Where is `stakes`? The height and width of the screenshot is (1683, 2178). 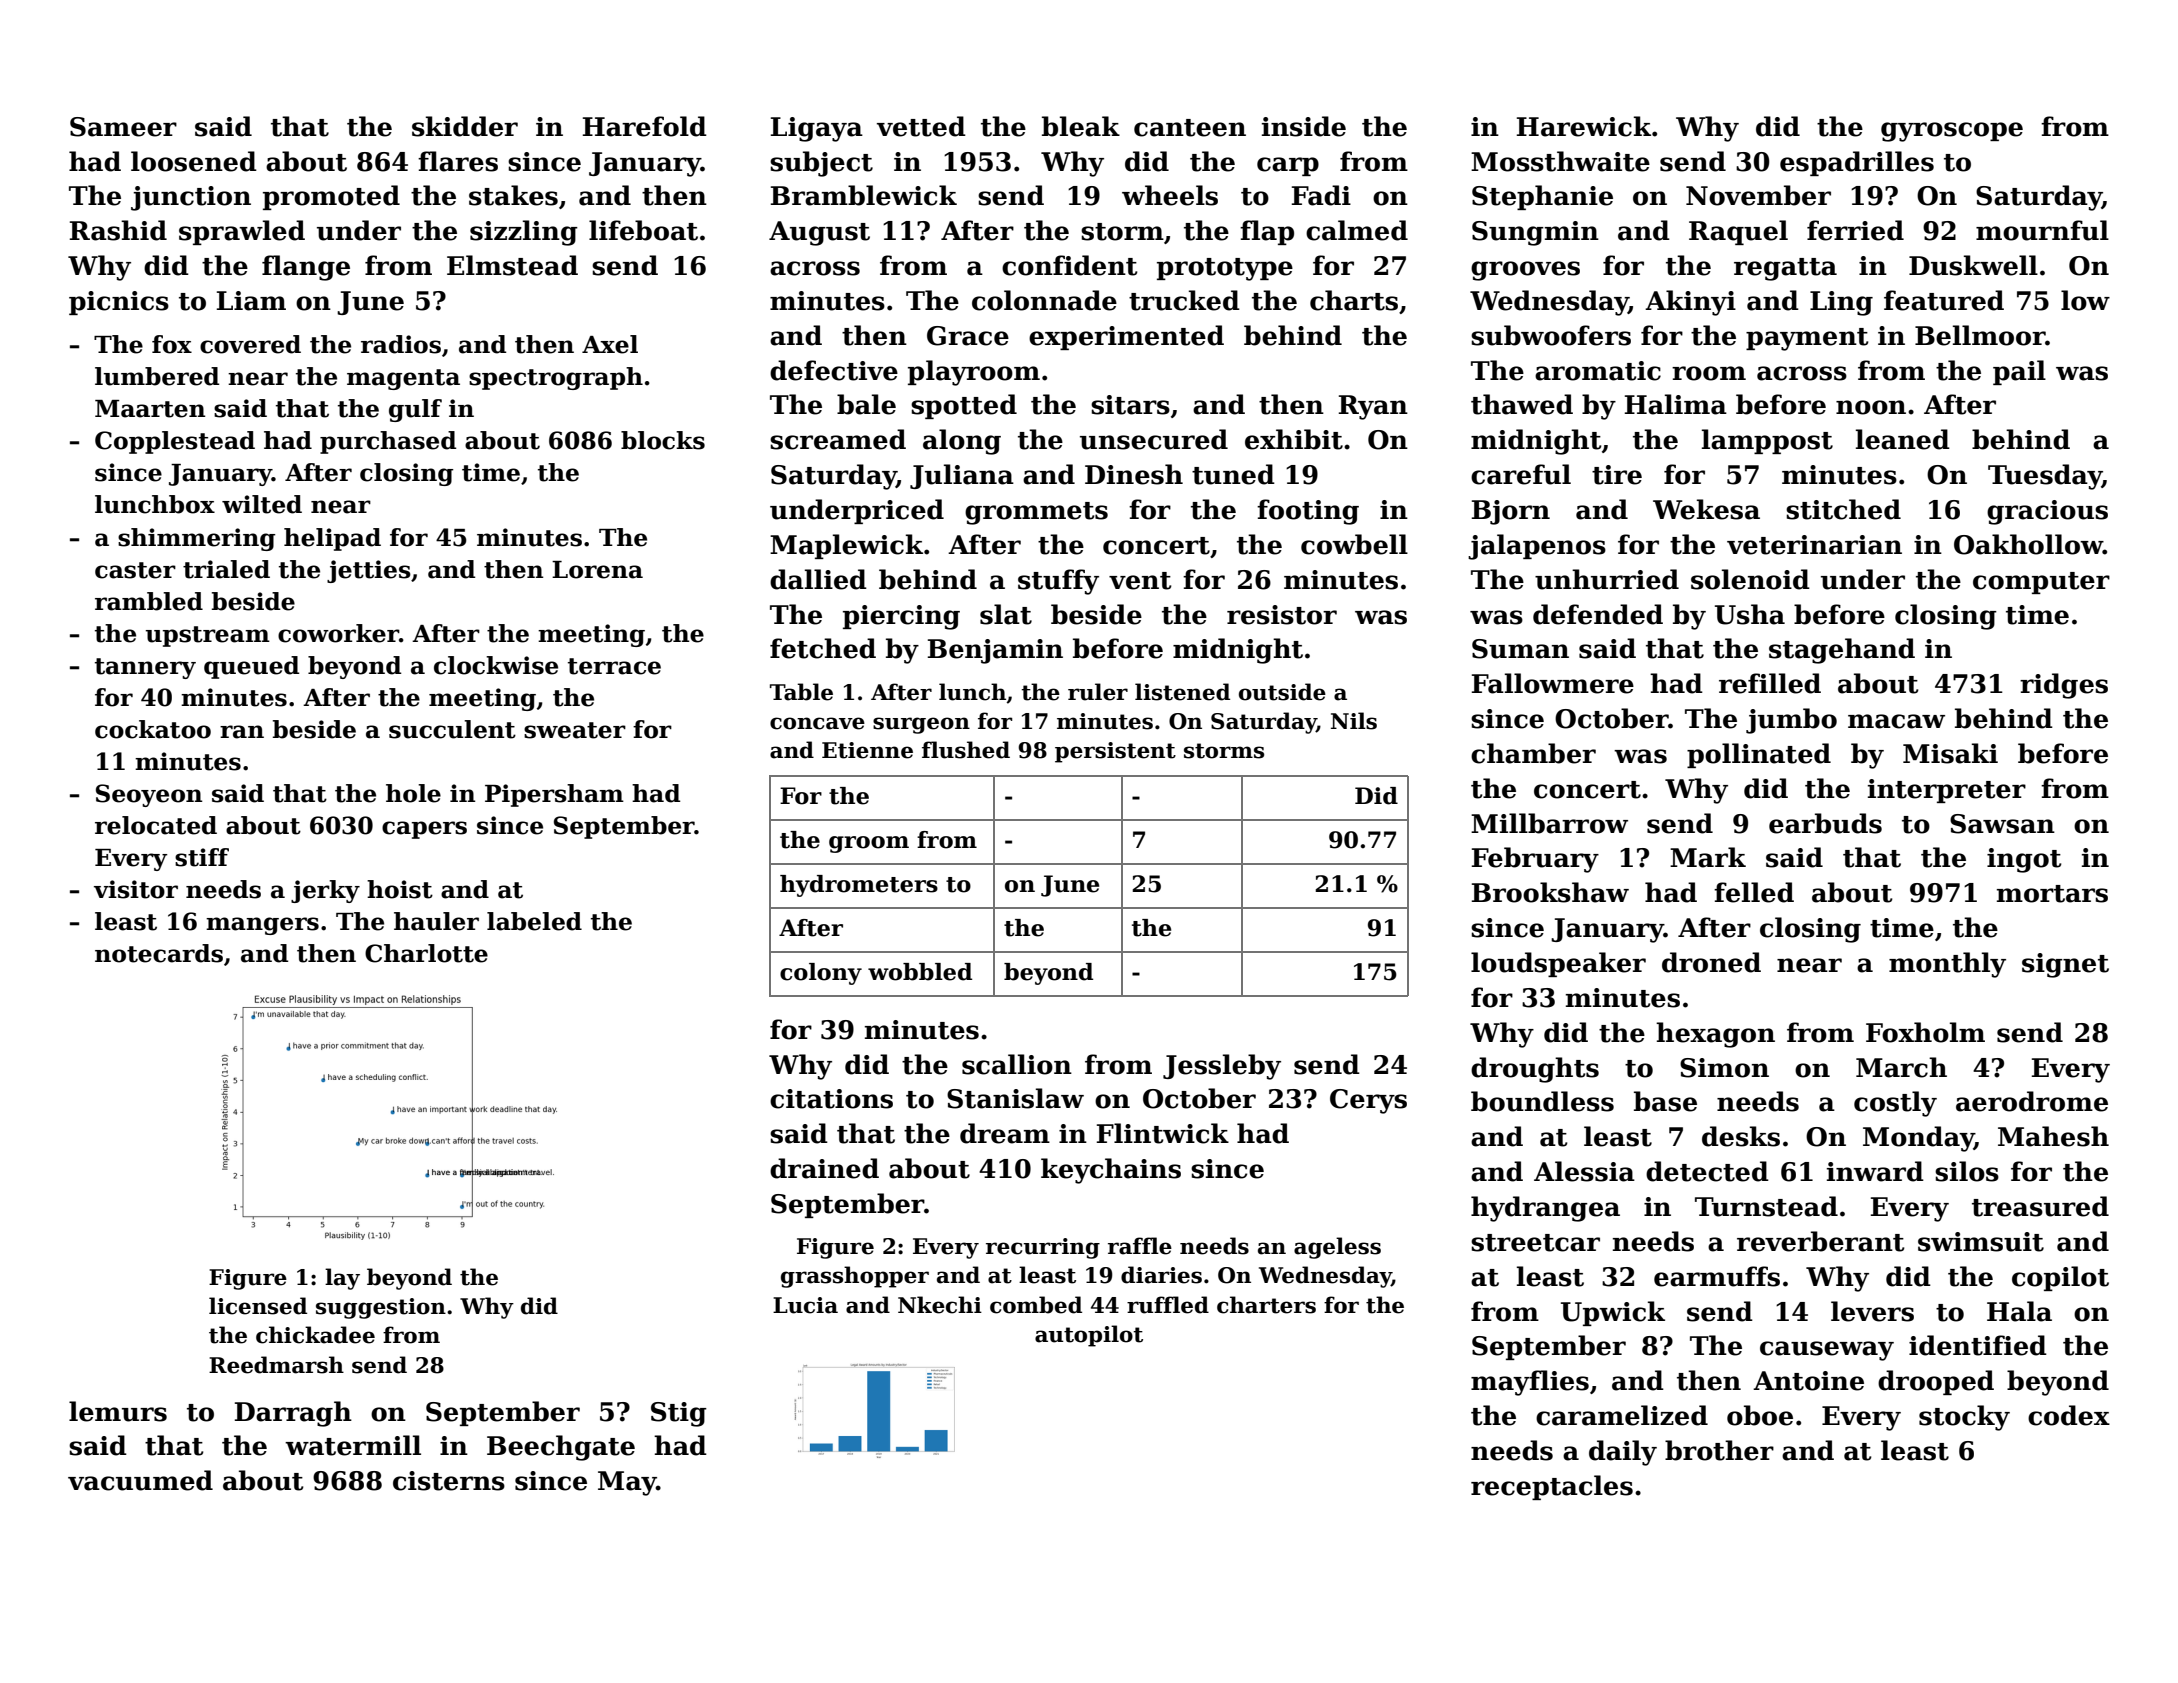 stakes is located at coordinates (513, 195).
